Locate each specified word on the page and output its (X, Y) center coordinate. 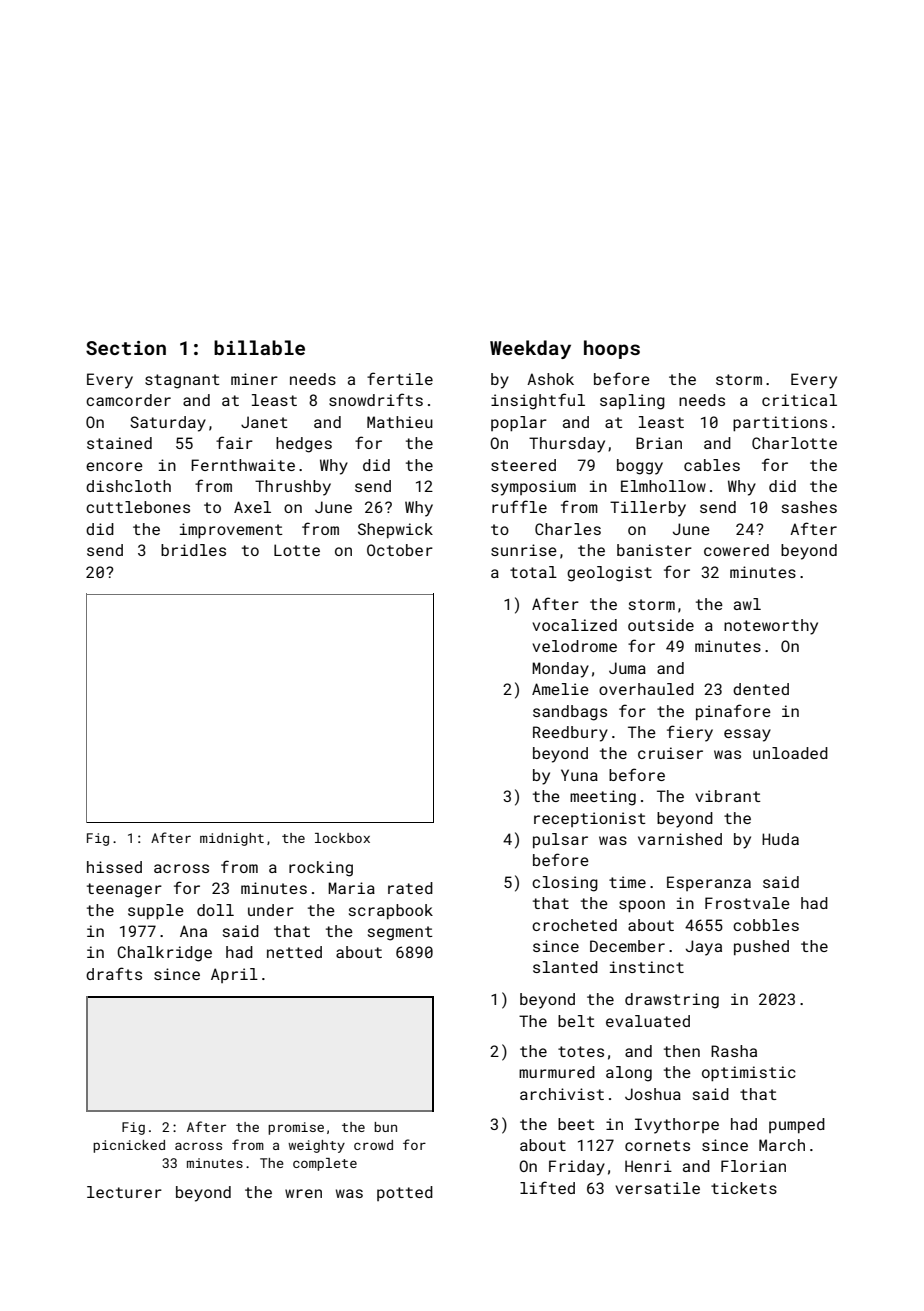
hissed (114, 867)
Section (126, 348)
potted (405, 1193)
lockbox (342, 838)
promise (296, 1128)
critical (799, 400)
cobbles (766, 925)
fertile (400, 378)
